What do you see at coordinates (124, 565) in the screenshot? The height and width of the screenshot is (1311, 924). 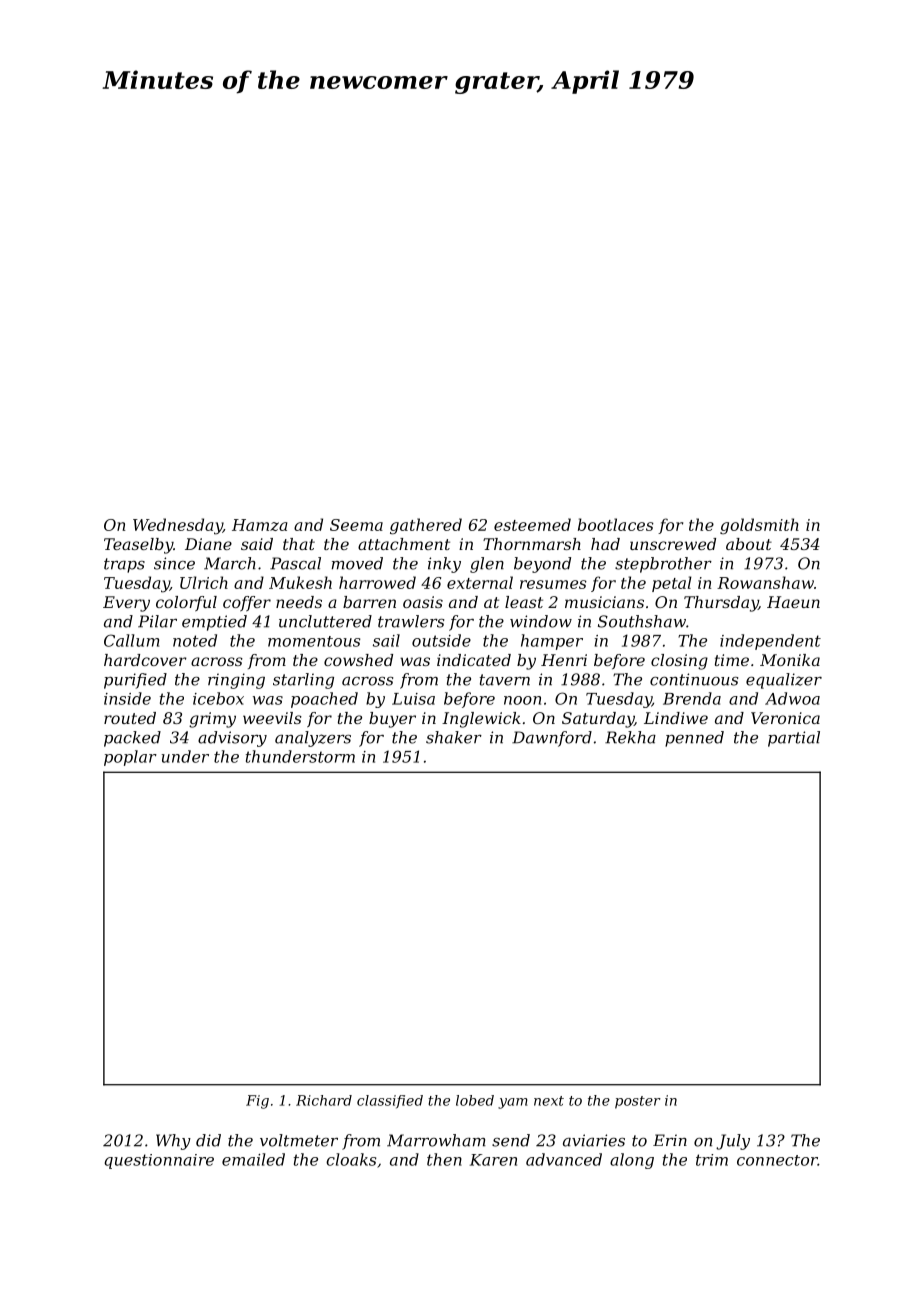 I see `traps` at bounding box center [124, 565].
